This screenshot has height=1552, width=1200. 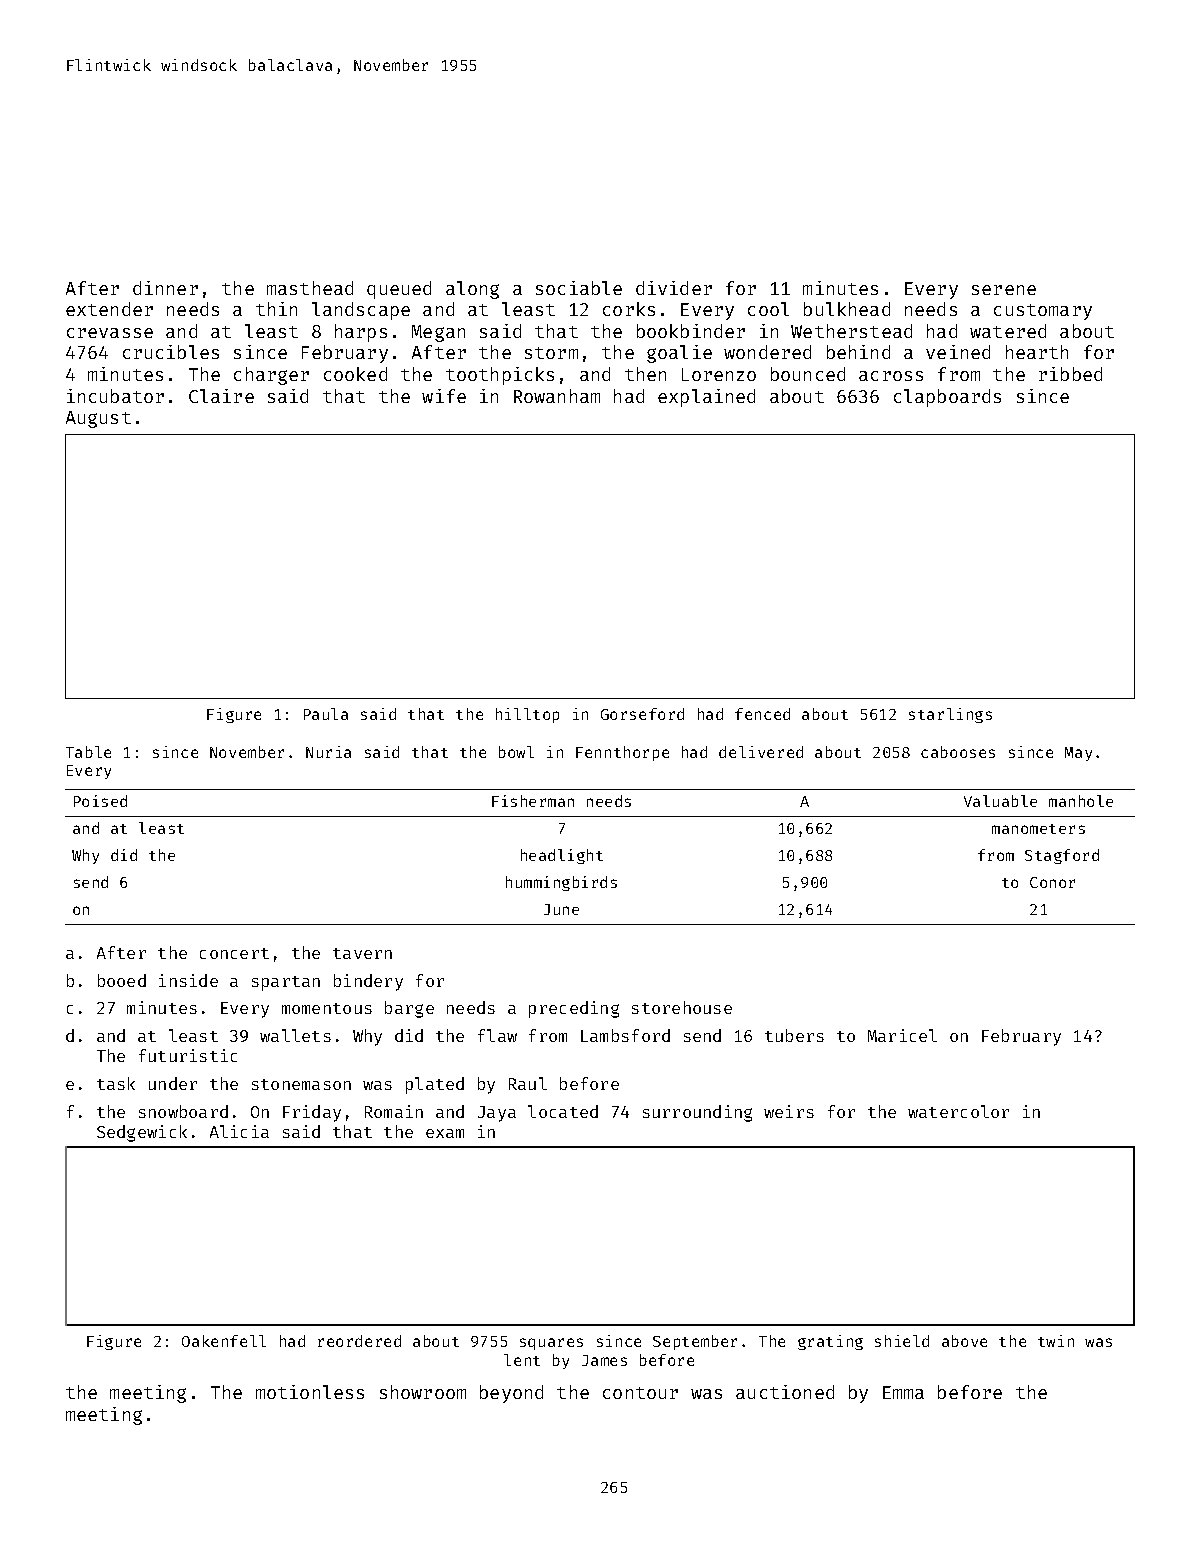 I want to click on extender, so click(x=109, y=309).
